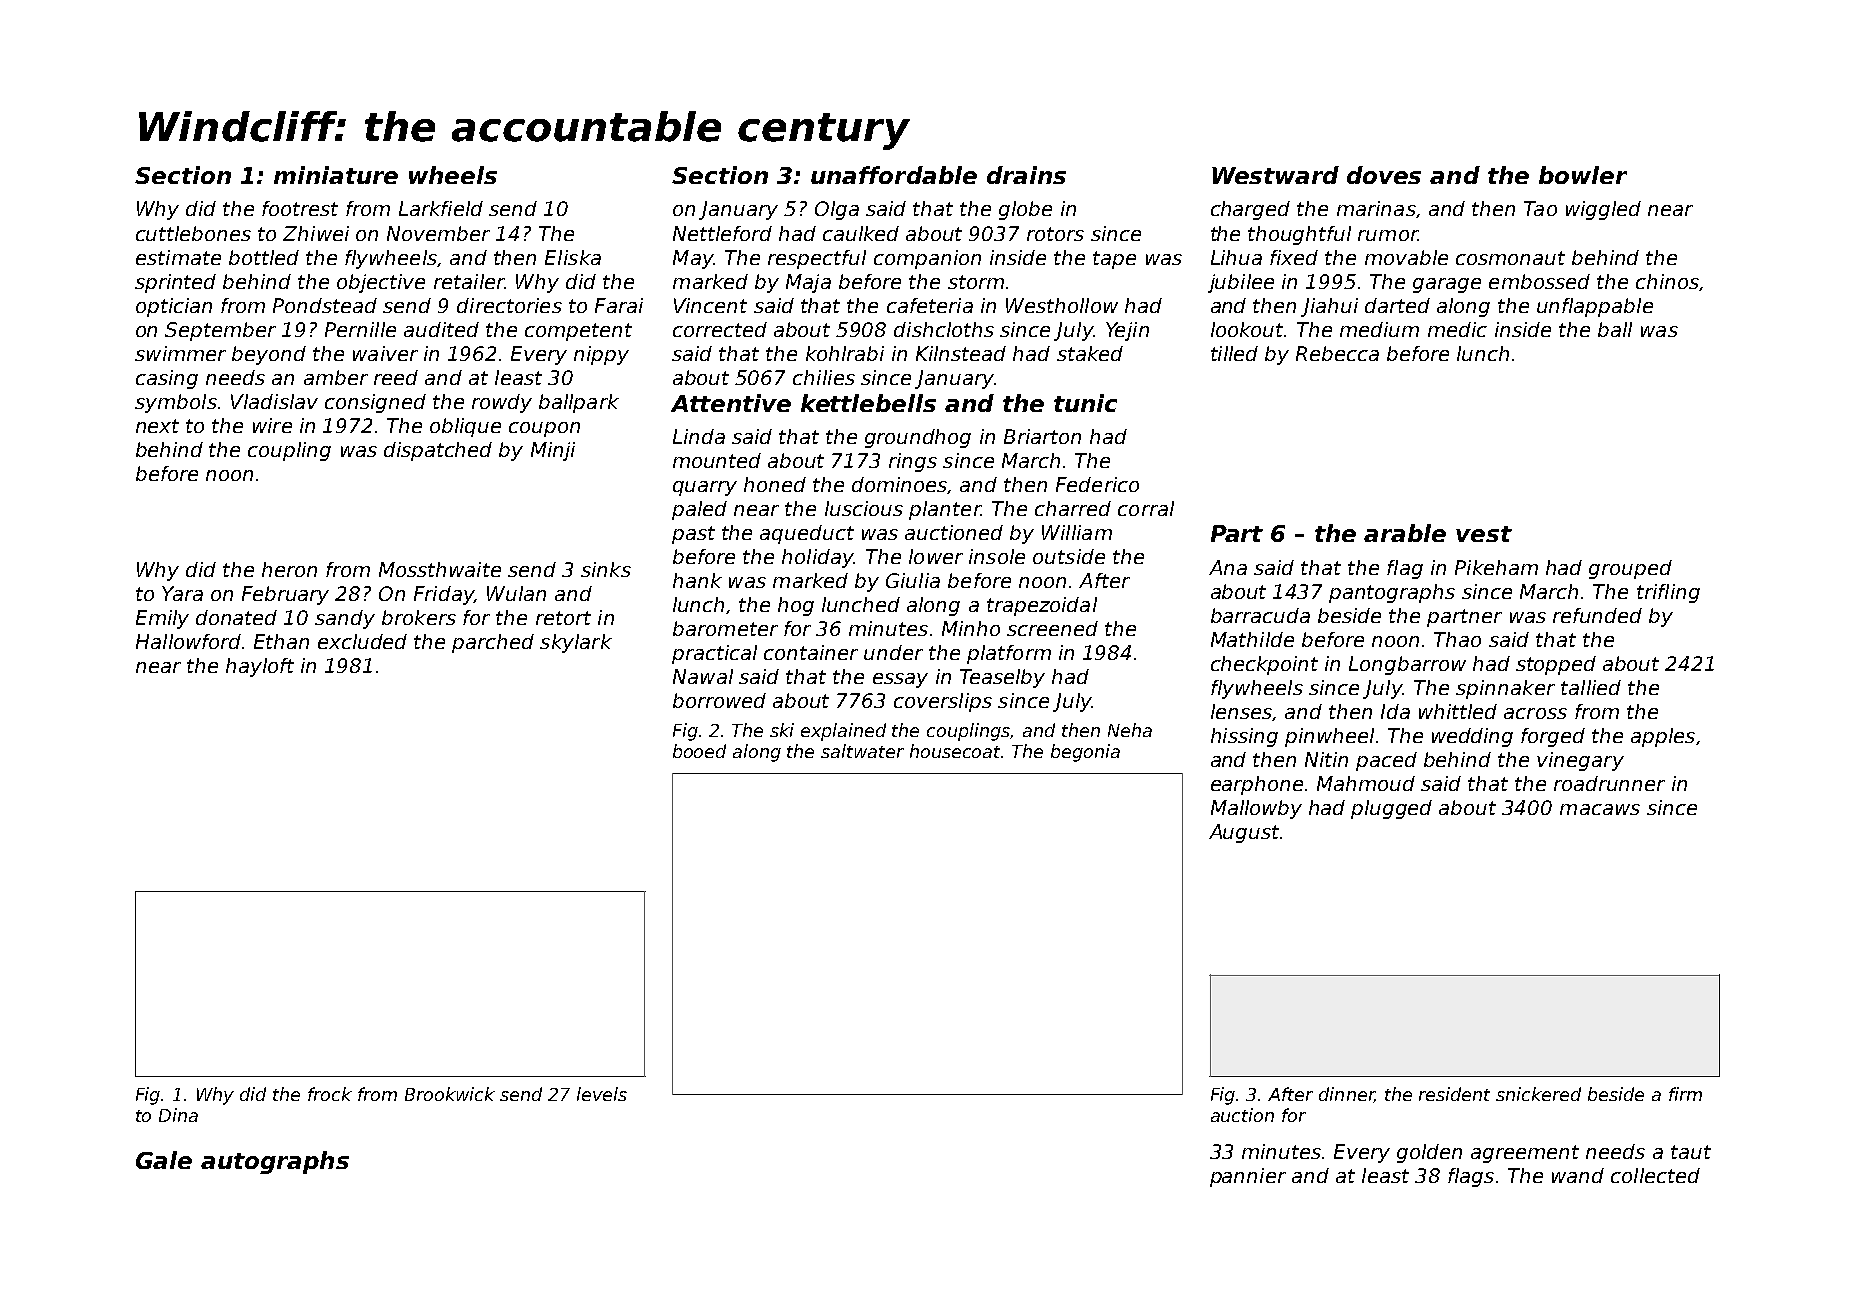 This document has width=1855, height=1312. I want to click on booed, so click(699, 751).
